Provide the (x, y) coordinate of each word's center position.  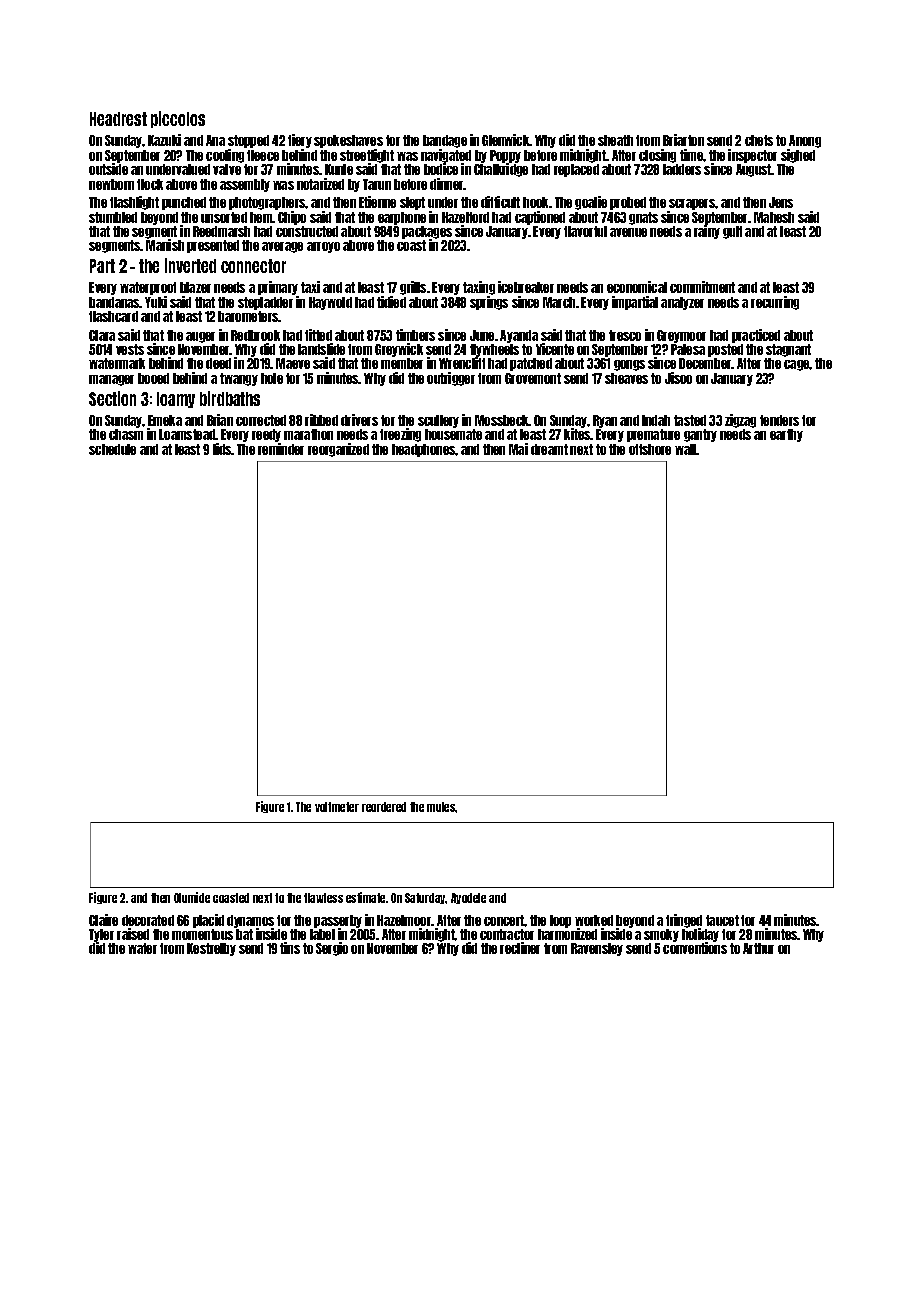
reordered (384, 807)
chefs (759, 140)
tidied (391, 302)
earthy (786, 435)
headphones (423, 450)
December (705, 363)
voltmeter (337, 807)
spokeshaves (348, 141)
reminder (281, 449)
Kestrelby (211, 949)
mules (441, 807)
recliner (520, 948)
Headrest (118, 119)
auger (200, 337)
